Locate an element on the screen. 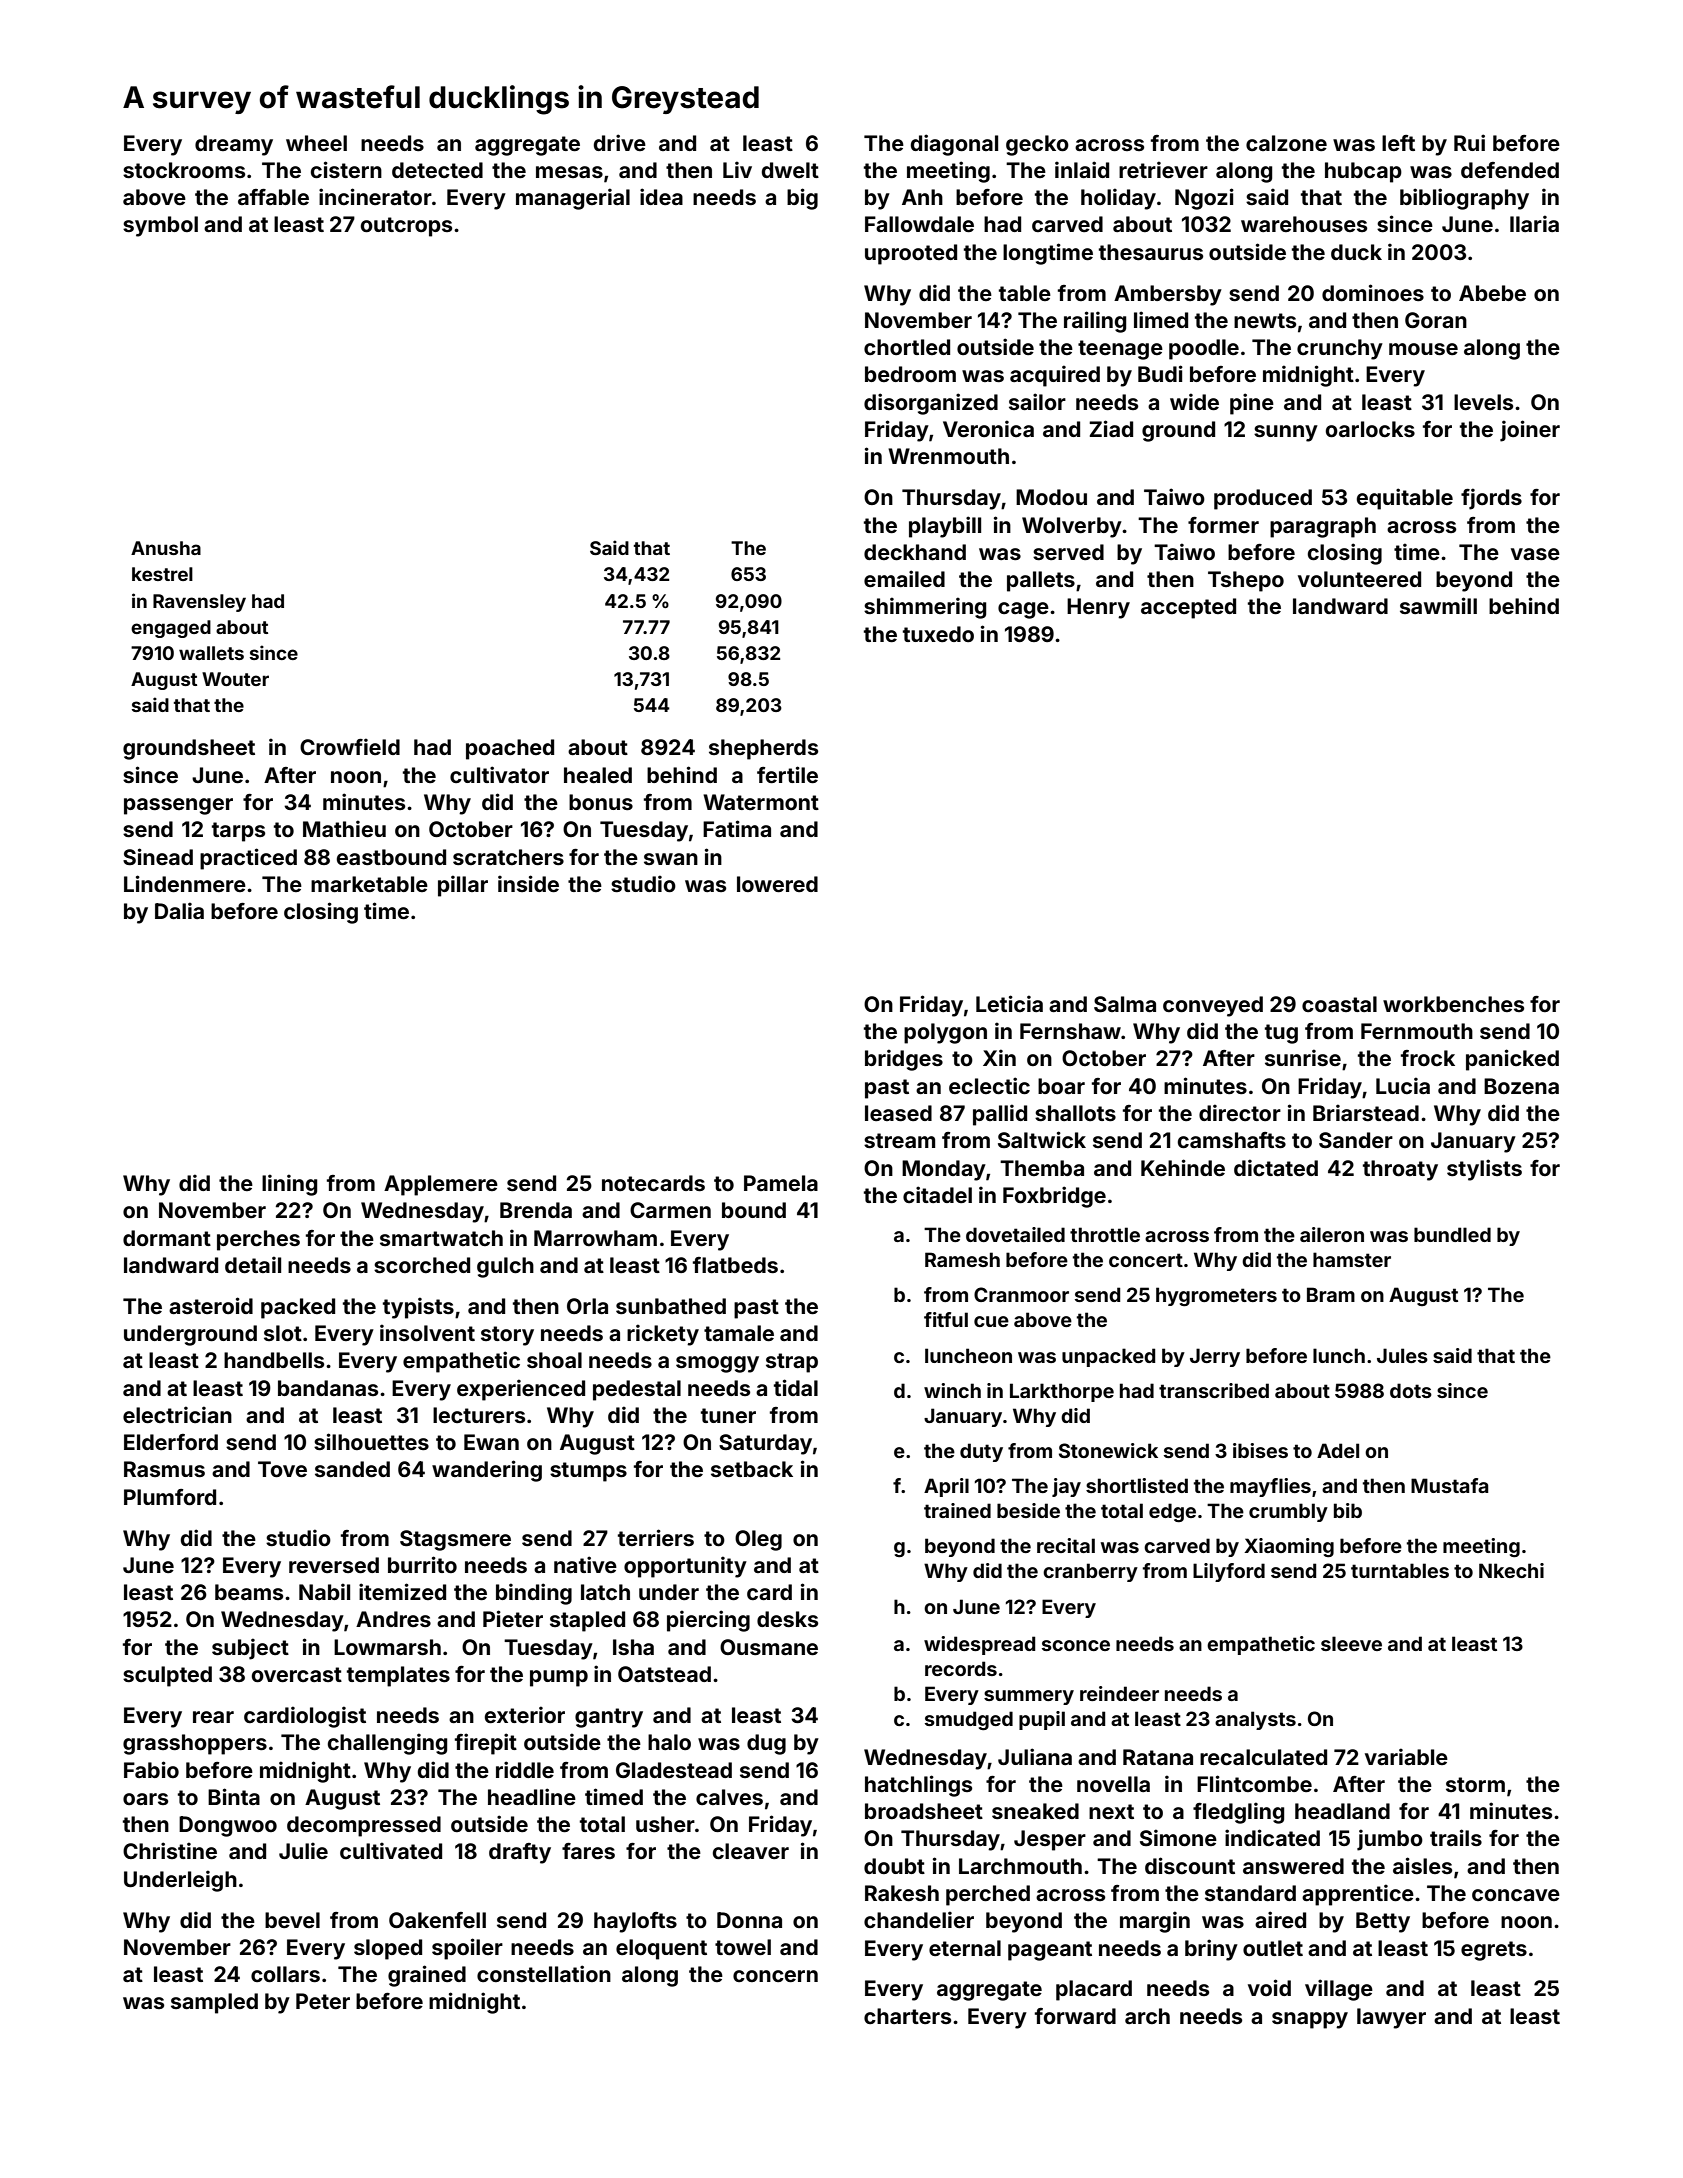 This screenshot has height=2178, width=1683. cue is located at coordinates (991, 1321).
